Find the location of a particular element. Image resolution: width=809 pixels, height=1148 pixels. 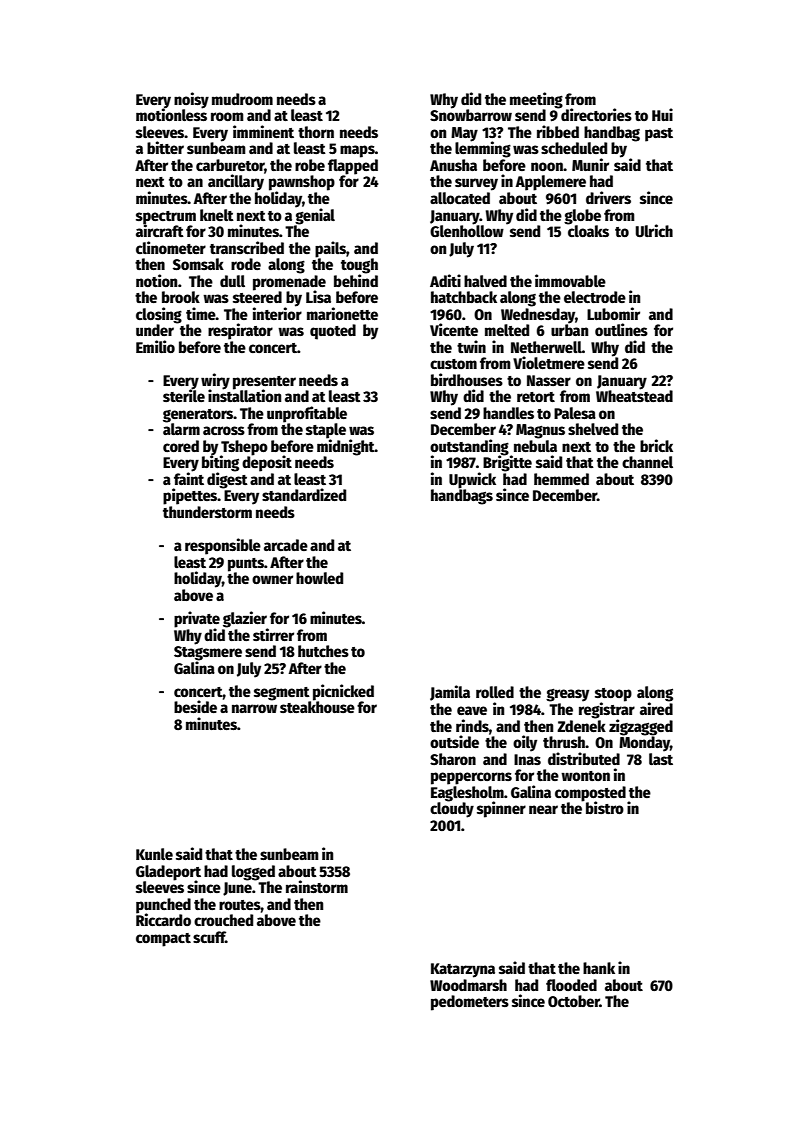

Anusha is located at coordinates (453, 165).
